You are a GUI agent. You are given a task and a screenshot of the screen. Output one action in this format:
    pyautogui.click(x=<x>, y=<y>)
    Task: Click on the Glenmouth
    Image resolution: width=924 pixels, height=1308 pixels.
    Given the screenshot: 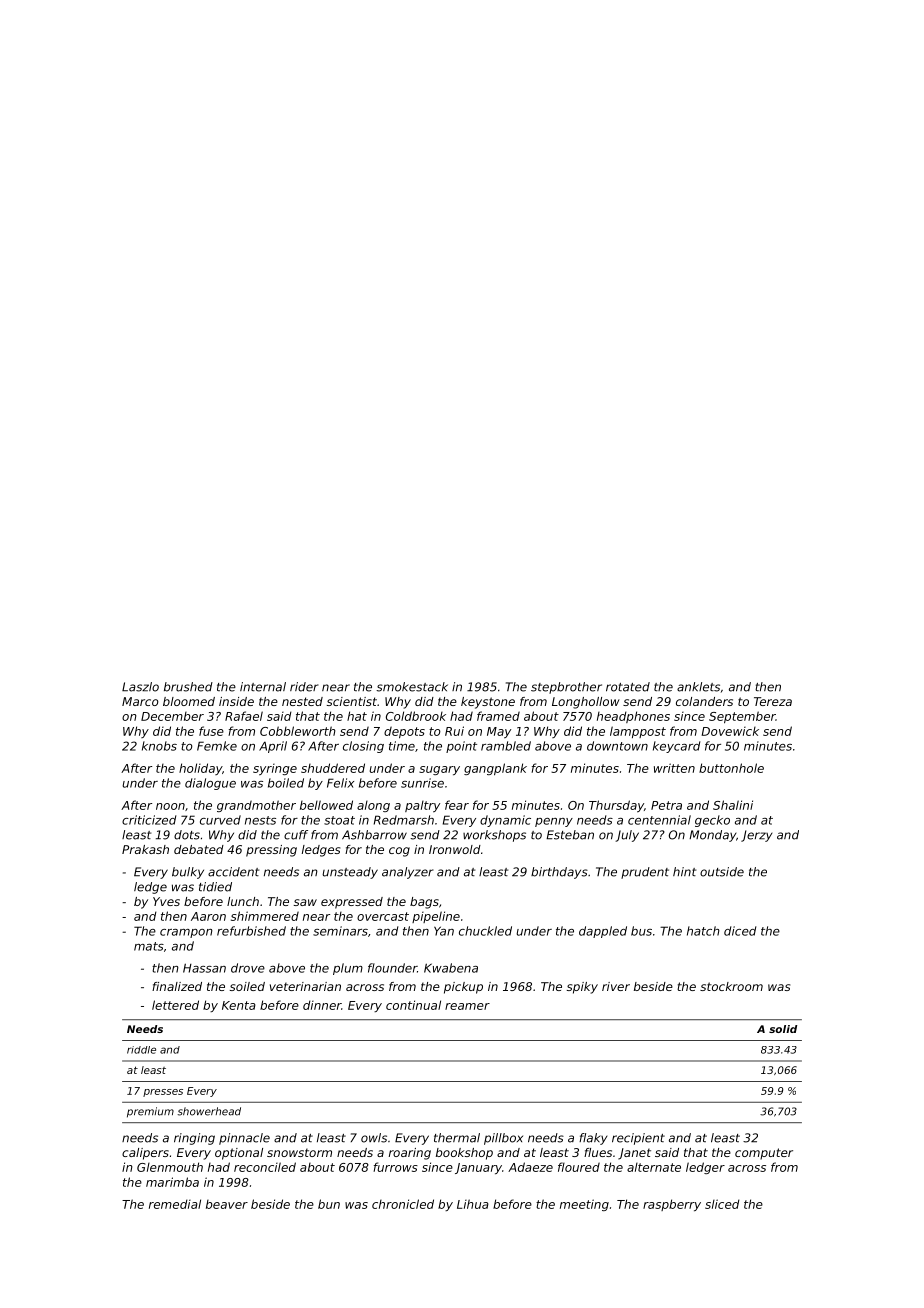 What is the action you would take?
    pyautogui.click(x=170, y=1167)
